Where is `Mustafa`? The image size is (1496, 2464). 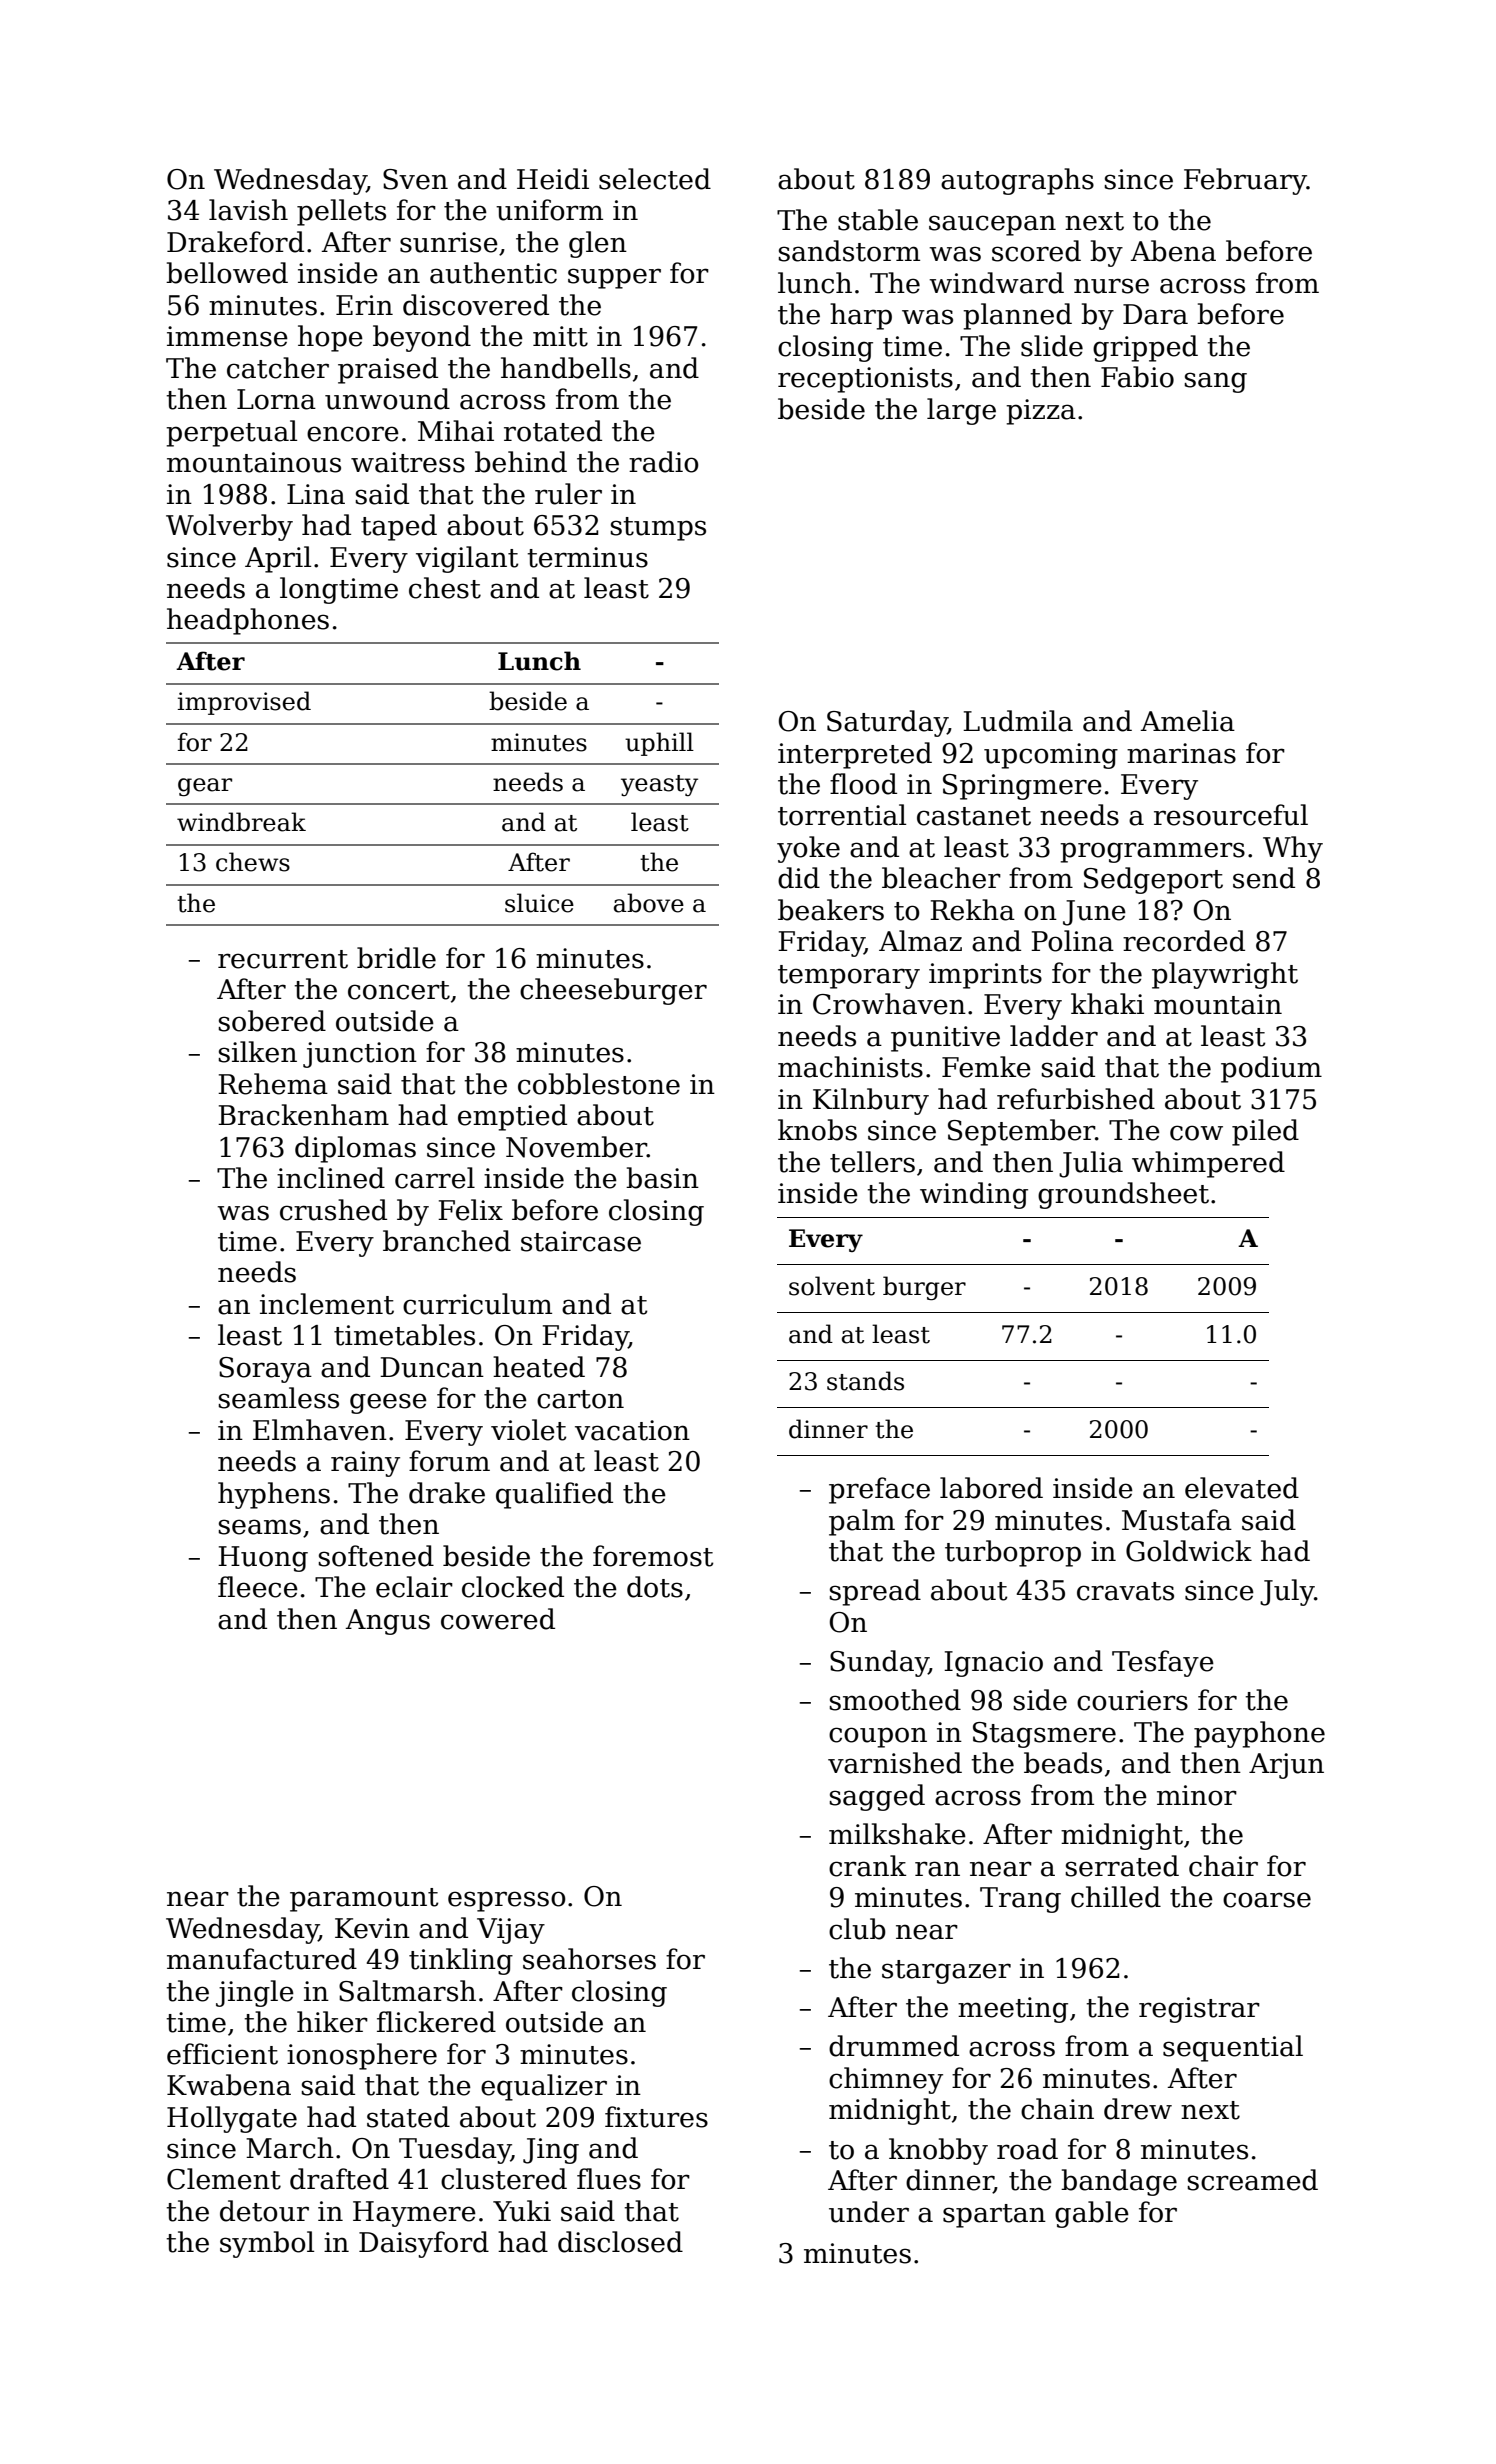 Mustafa is located at coordinates (1177, 1520).
